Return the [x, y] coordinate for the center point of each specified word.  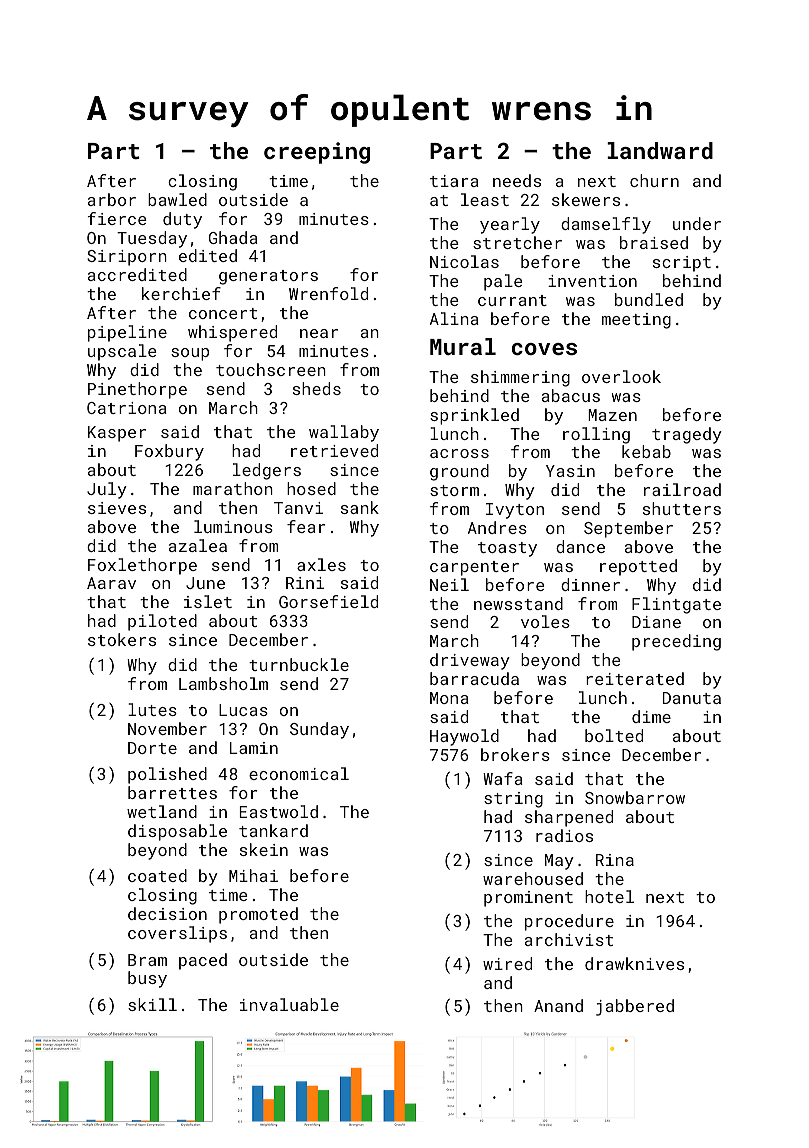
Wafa [503, 778]
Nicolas [464, 261]
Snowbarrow [635, 797]
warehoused [533, 878]
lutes [152, 709]
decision [167, 913]
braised [654, 242]
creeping [317, 153]
